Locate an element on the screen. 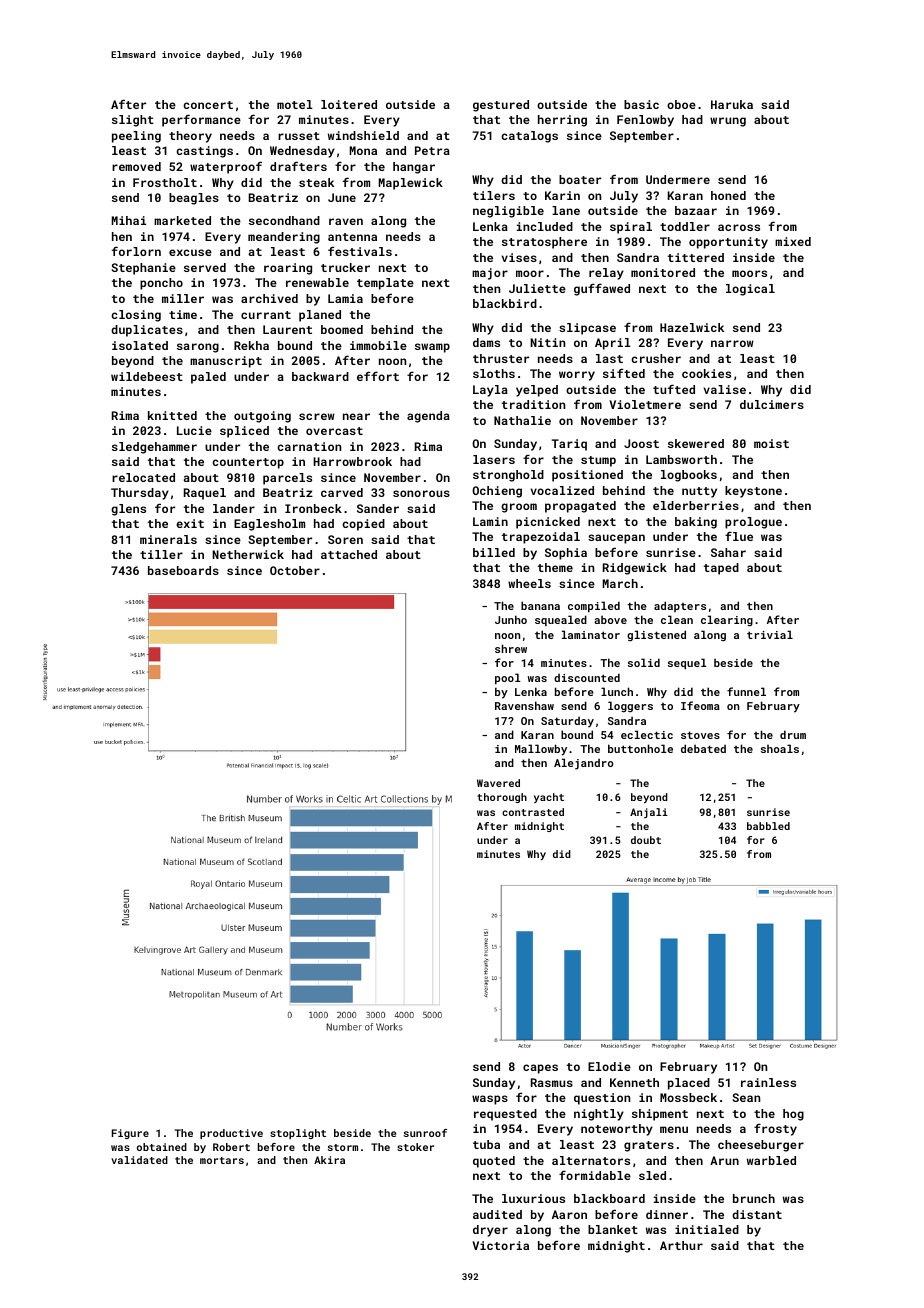  babbled is located at coordinates (768, 826).
